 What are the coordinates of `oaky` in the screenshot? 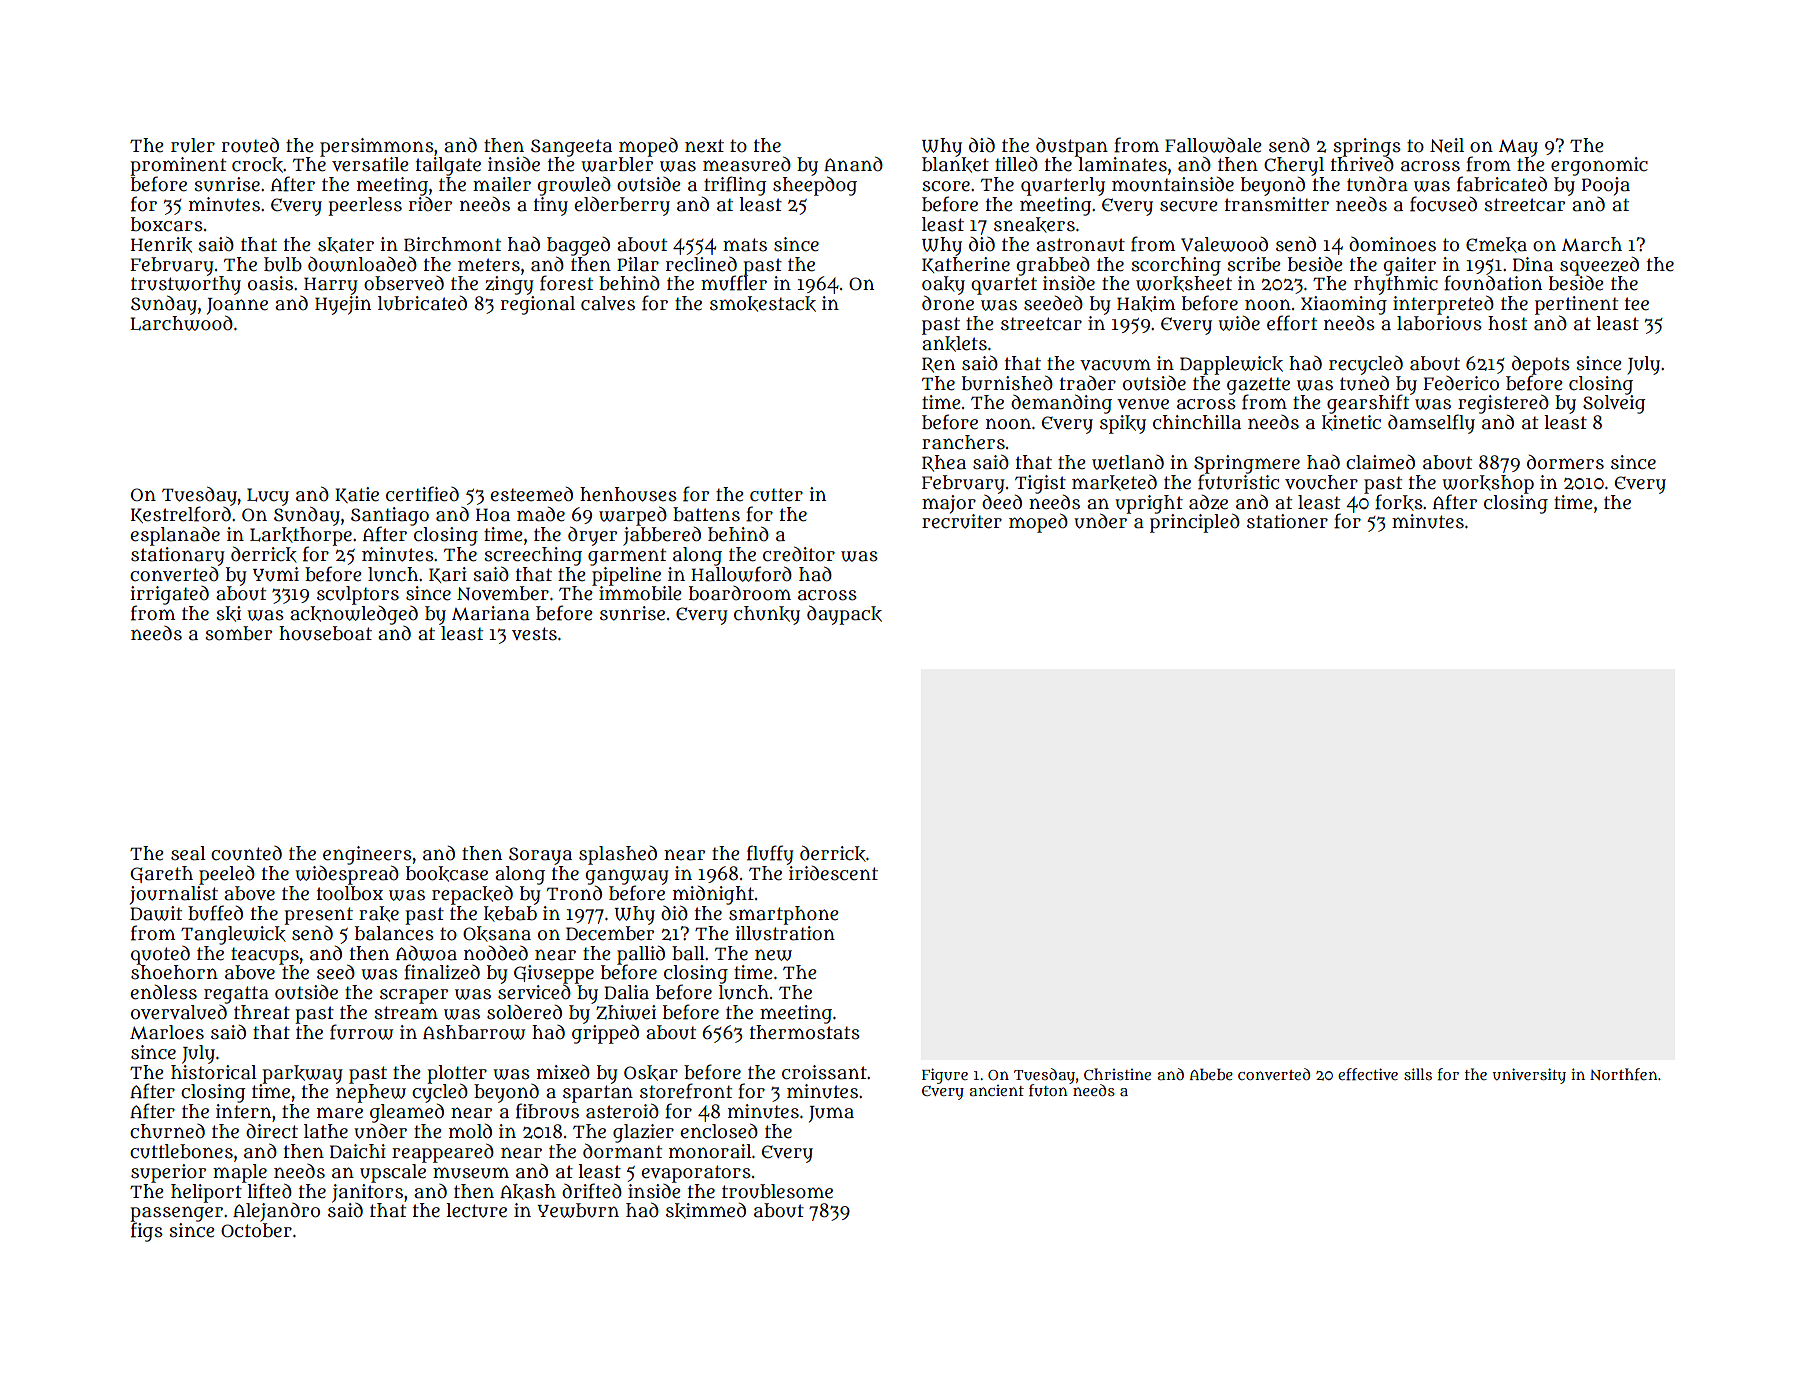 It's located at (943, 285).
